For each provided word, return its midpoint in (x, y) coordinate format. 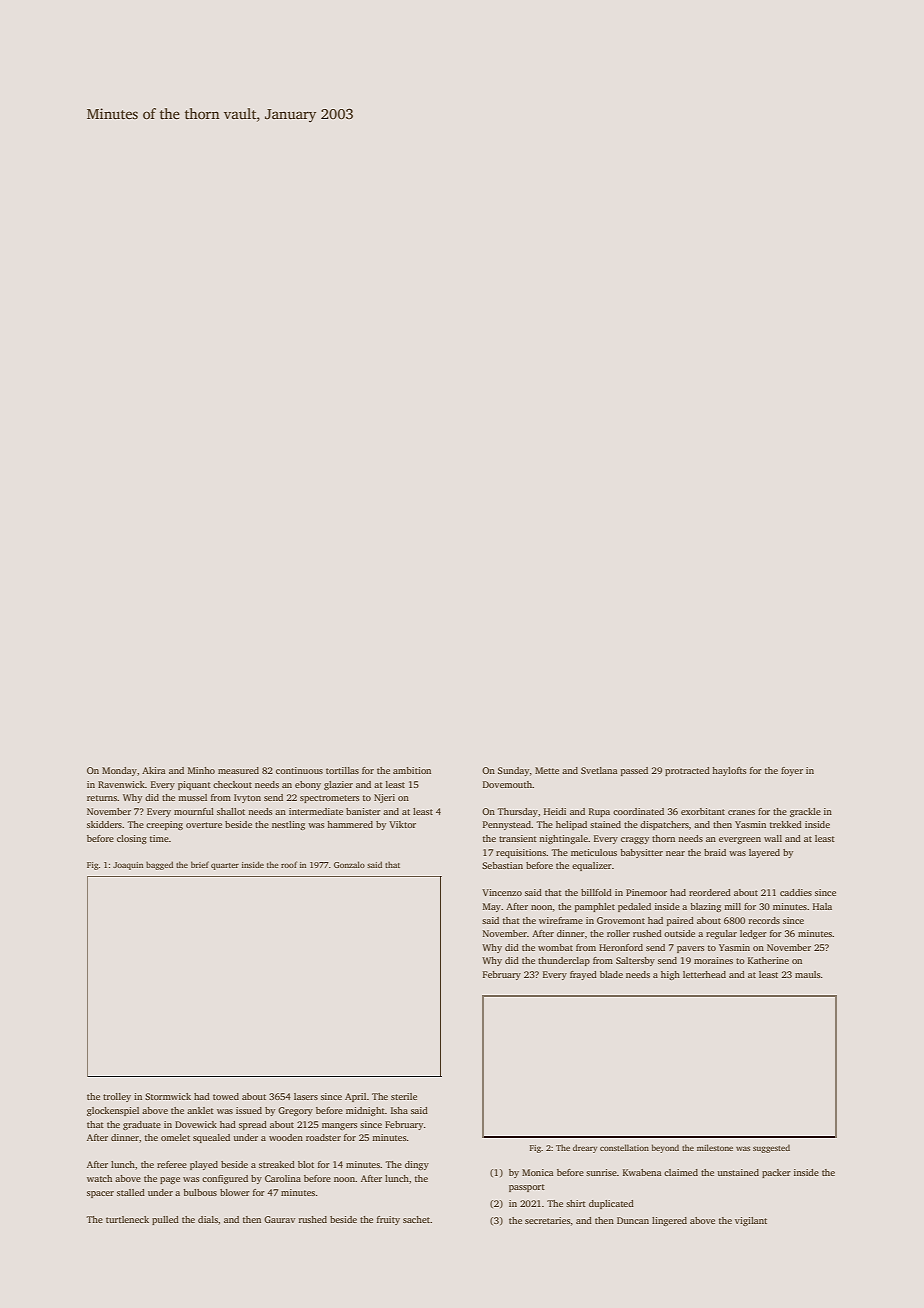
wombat (555, 947)
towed (226, 1096)
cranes (741, 812)
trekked (786, 824)
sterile (404, 1096)
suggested (771, 1148)
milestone (715, 1147)
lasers (306, 1096)
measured (238, 770)
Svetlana (599, 770)
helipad (571, 825)
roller (618, 933)
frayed (583, 975)
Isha (399, 1110)
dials (208, 1219)
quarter (225, 866)
